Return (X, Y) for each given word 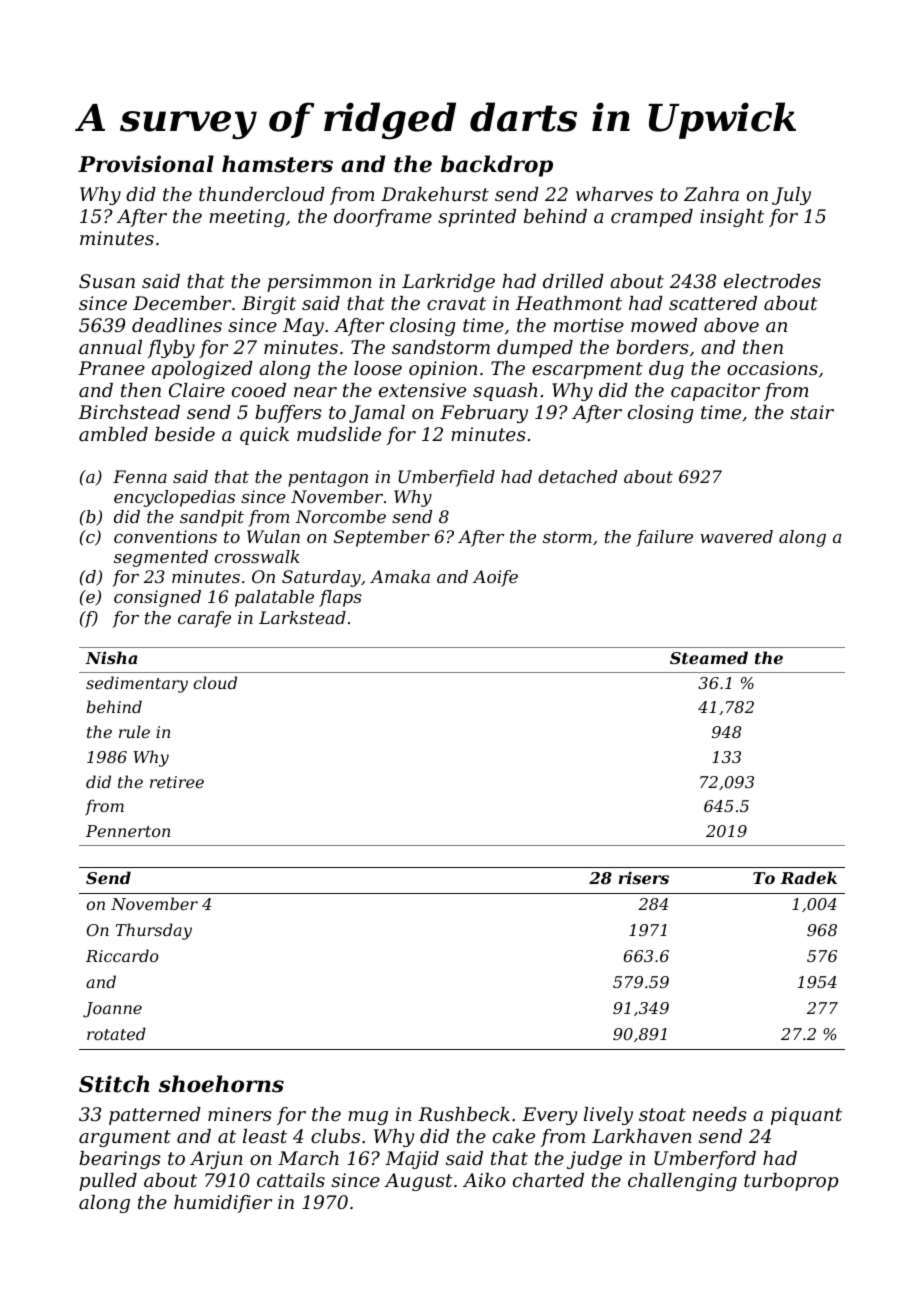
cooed (259, 390)
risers (644, 877)
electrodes (772, 281)
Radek (808, 877)
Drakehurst (435, 194)
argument (125, 1138)
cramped (652, 218)
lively (608, 1116)
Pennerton (128, 831)
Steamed (709, 657)
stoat (662, 1114)
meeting (247, 218)
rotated (116, 1033)
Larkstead (302, 617)
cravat (456, 303)
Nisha (111, 657)
